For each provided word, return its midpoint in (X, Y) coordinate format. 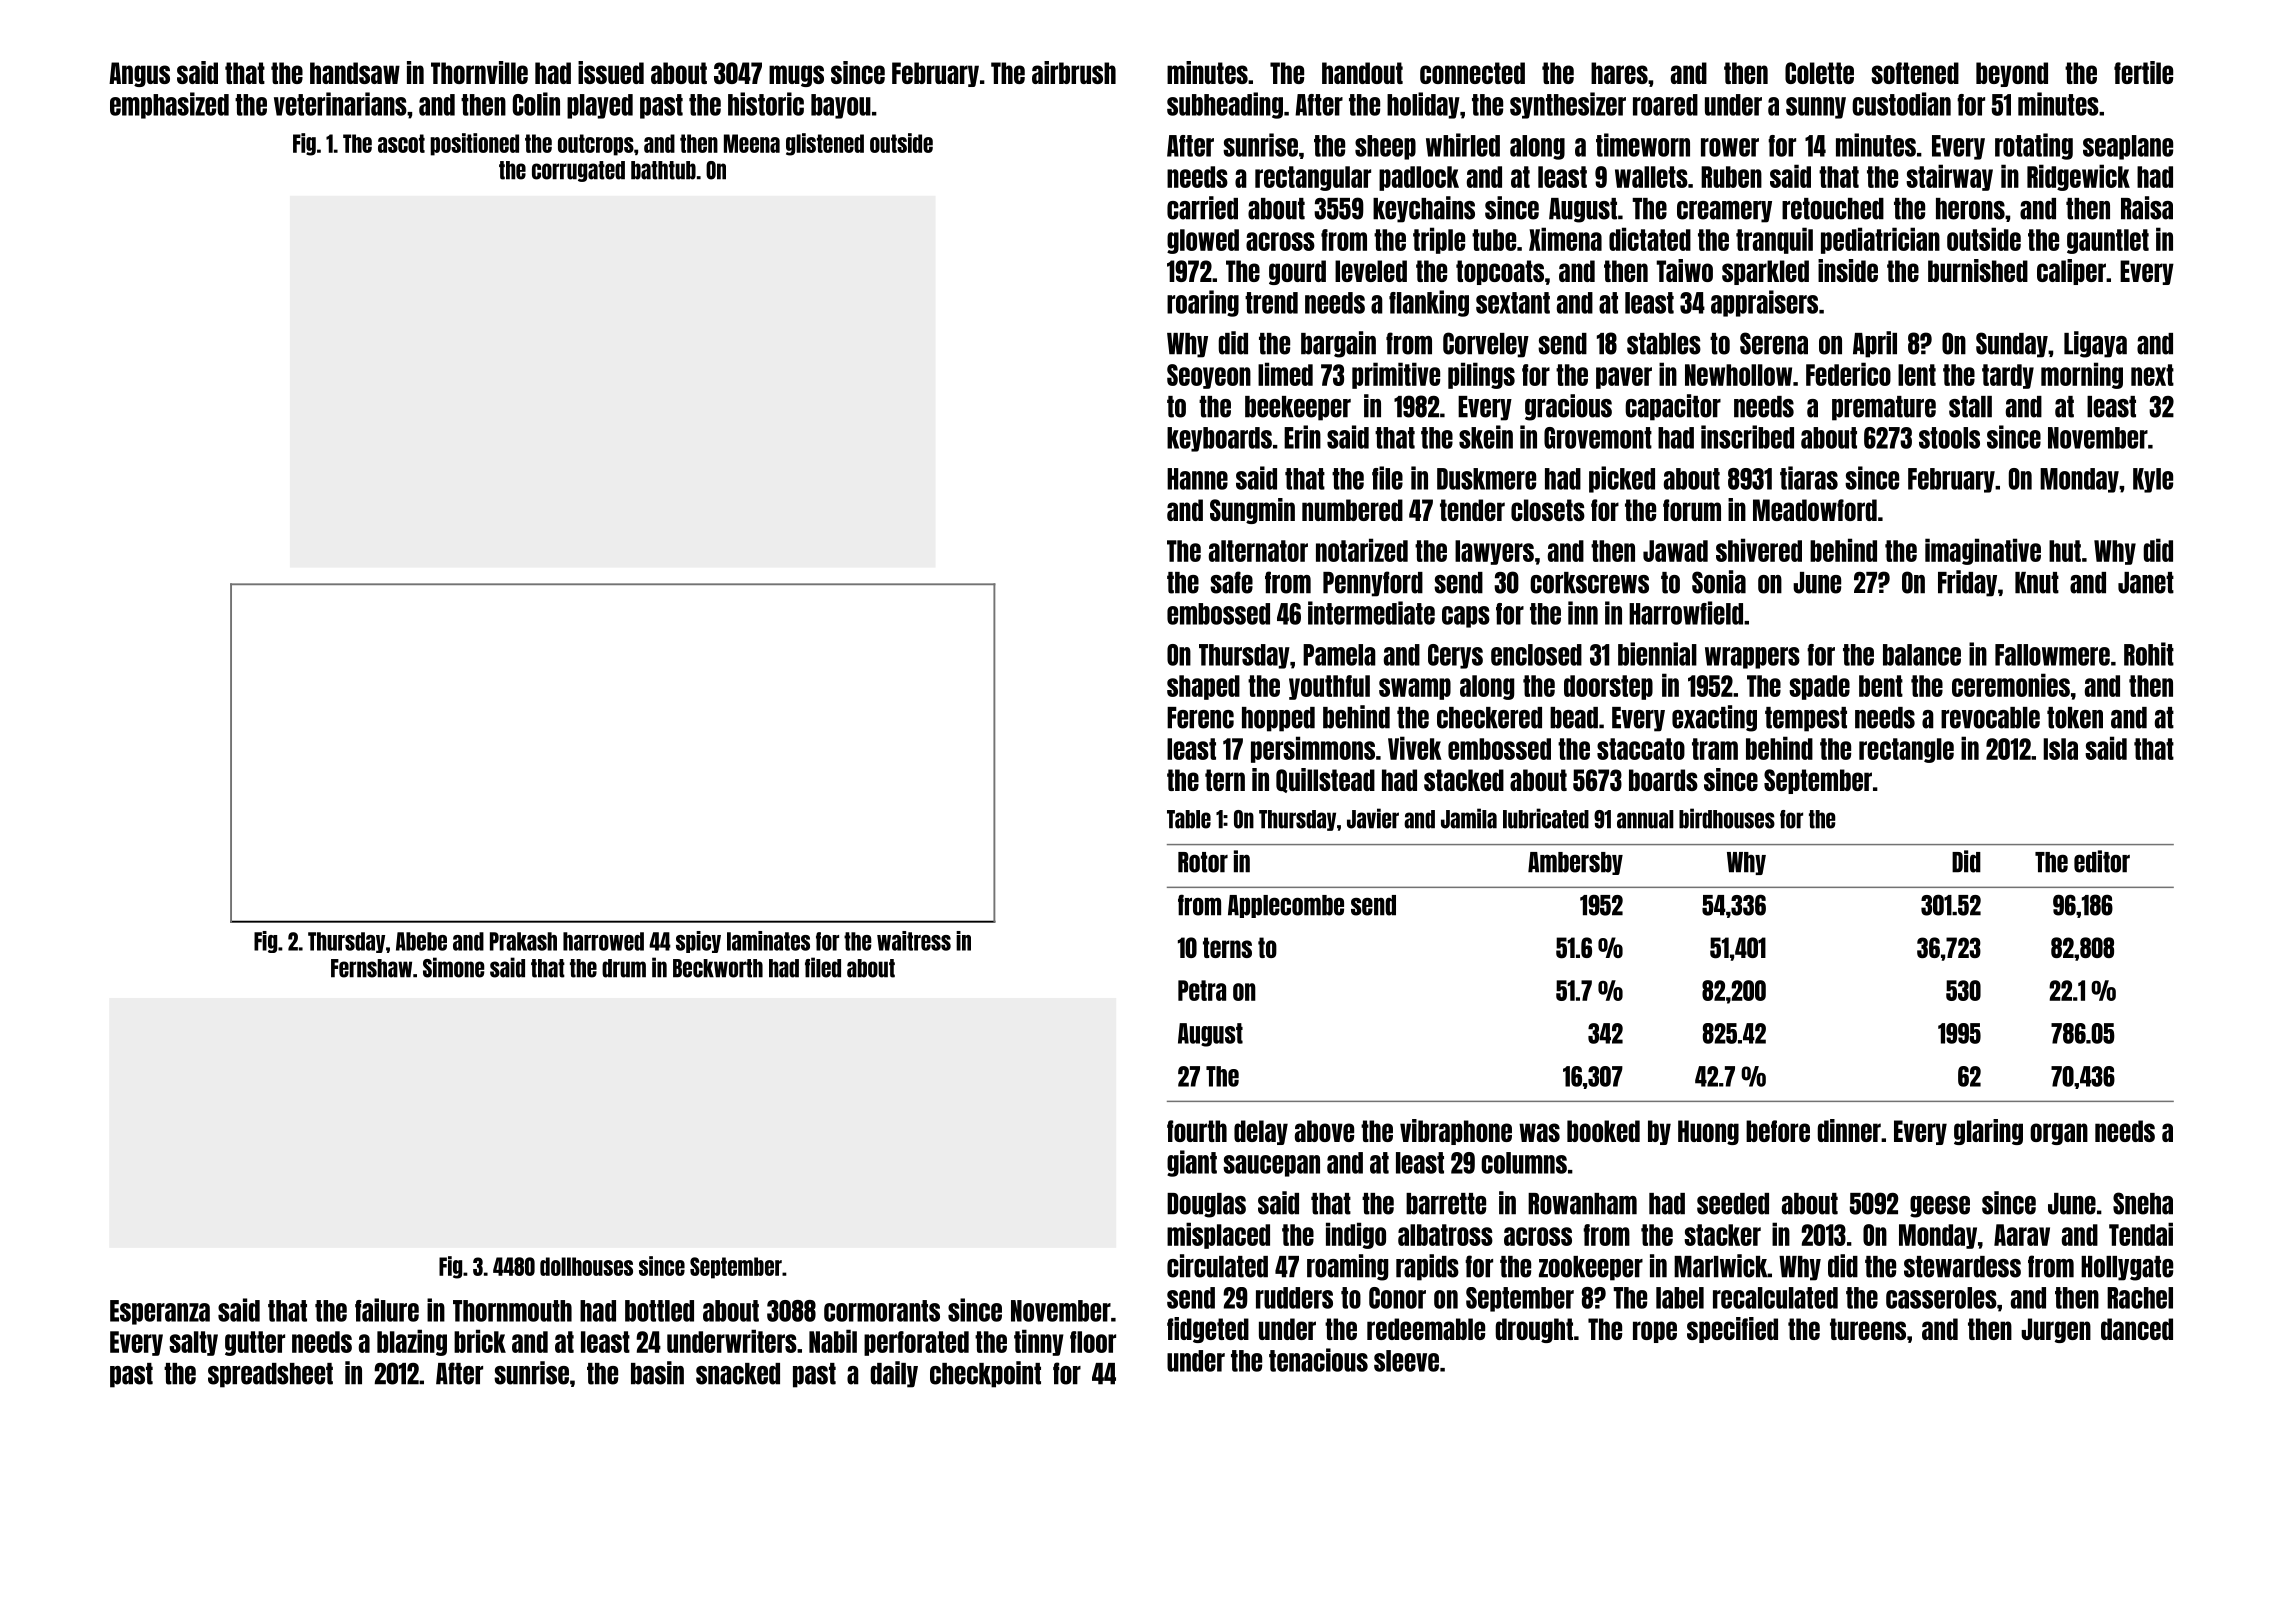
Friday (1967, 583)
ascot (401, 143)
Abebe (421, 941)
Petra (1202, 990)
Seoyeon (1209, 376)
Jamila (1469, 818)
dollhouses (586, 1266)
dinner (1849, 1130)
